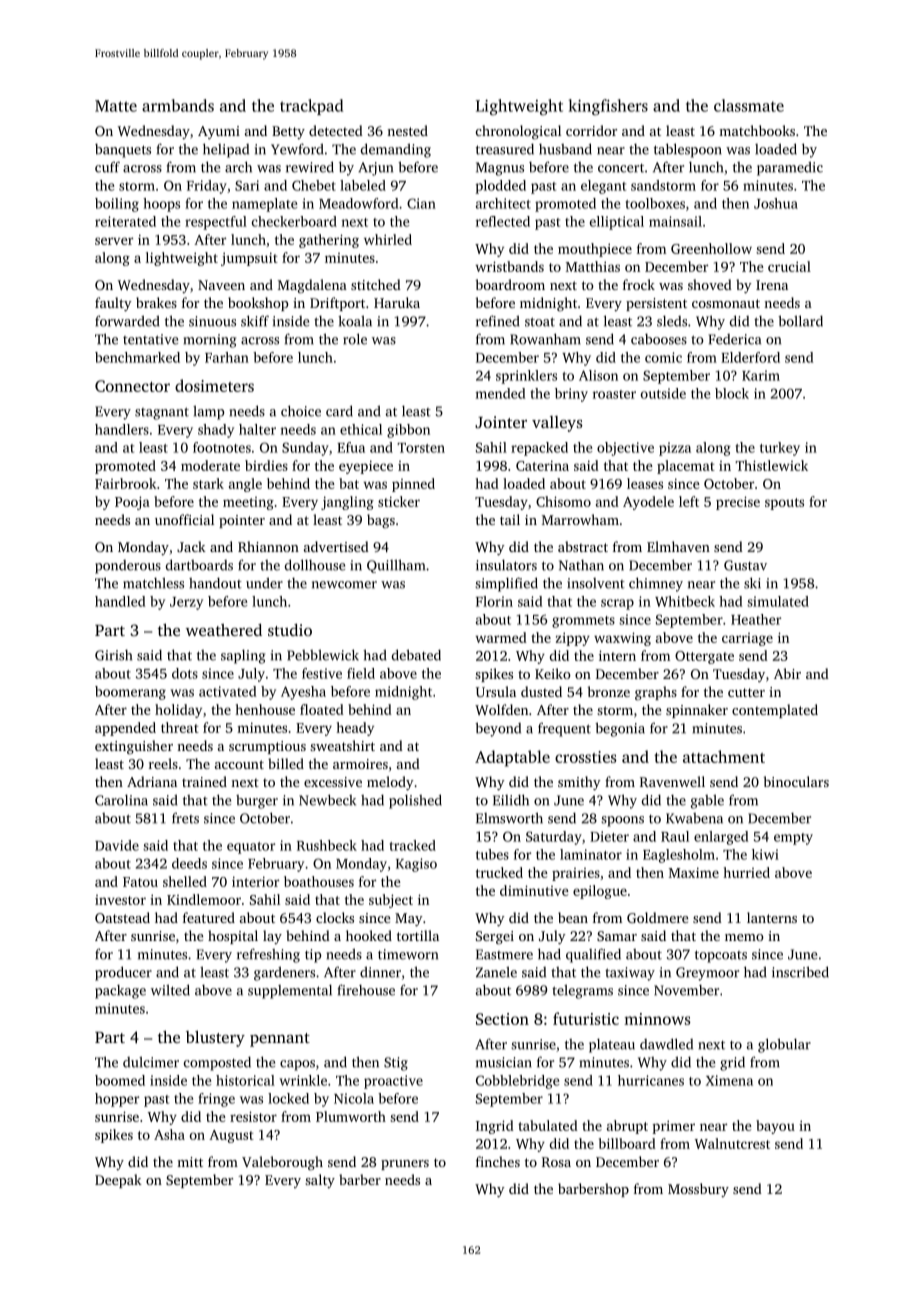 The width and height of the document is (924, 1308). I want to click on capos, so click(297, 1065).
